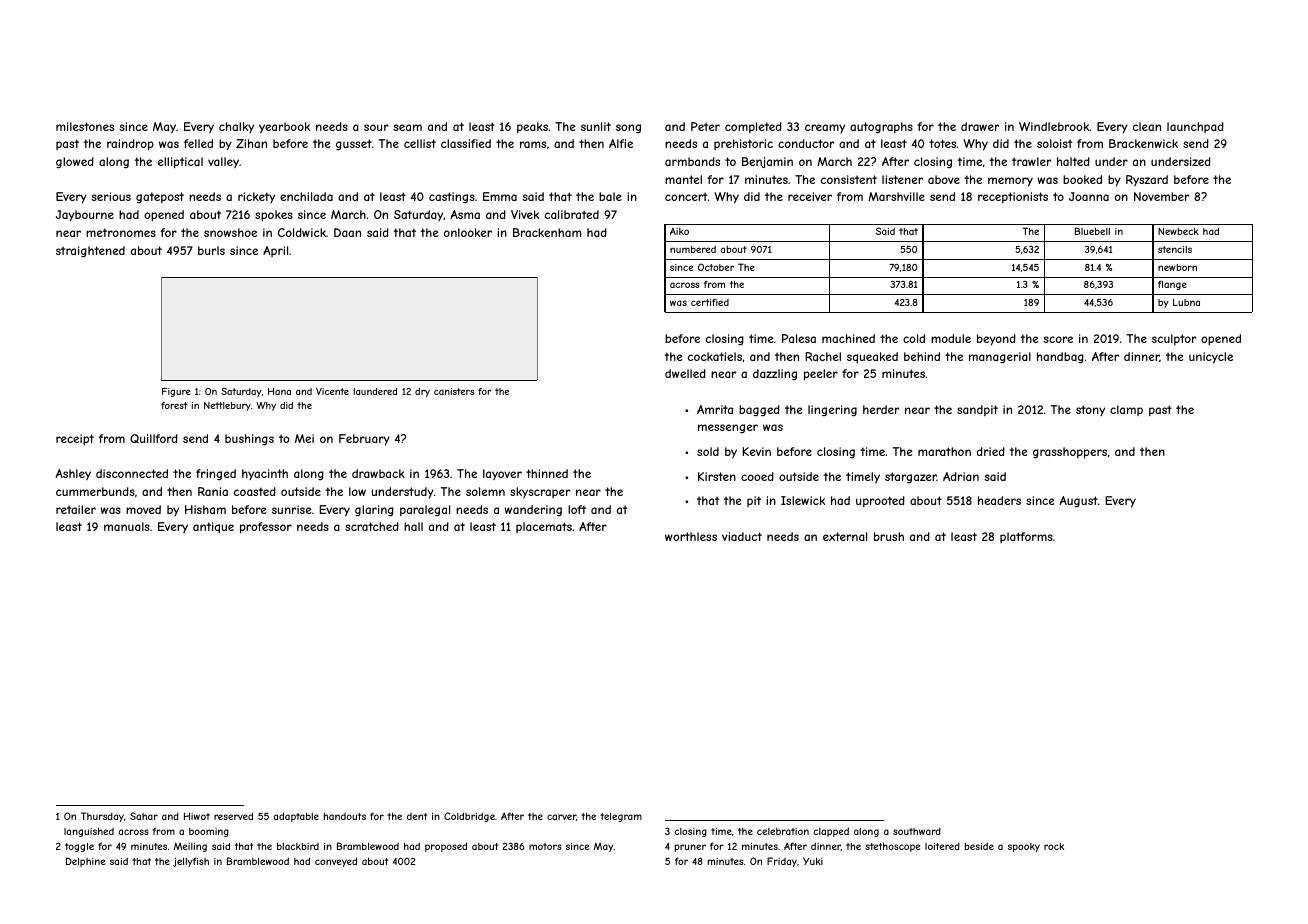 The width and height of the screenshot is (1308, 924). What do you see at coordinates (691, 536) in the screenshot?
I see `worthless` at bounding box center [691, 536].
